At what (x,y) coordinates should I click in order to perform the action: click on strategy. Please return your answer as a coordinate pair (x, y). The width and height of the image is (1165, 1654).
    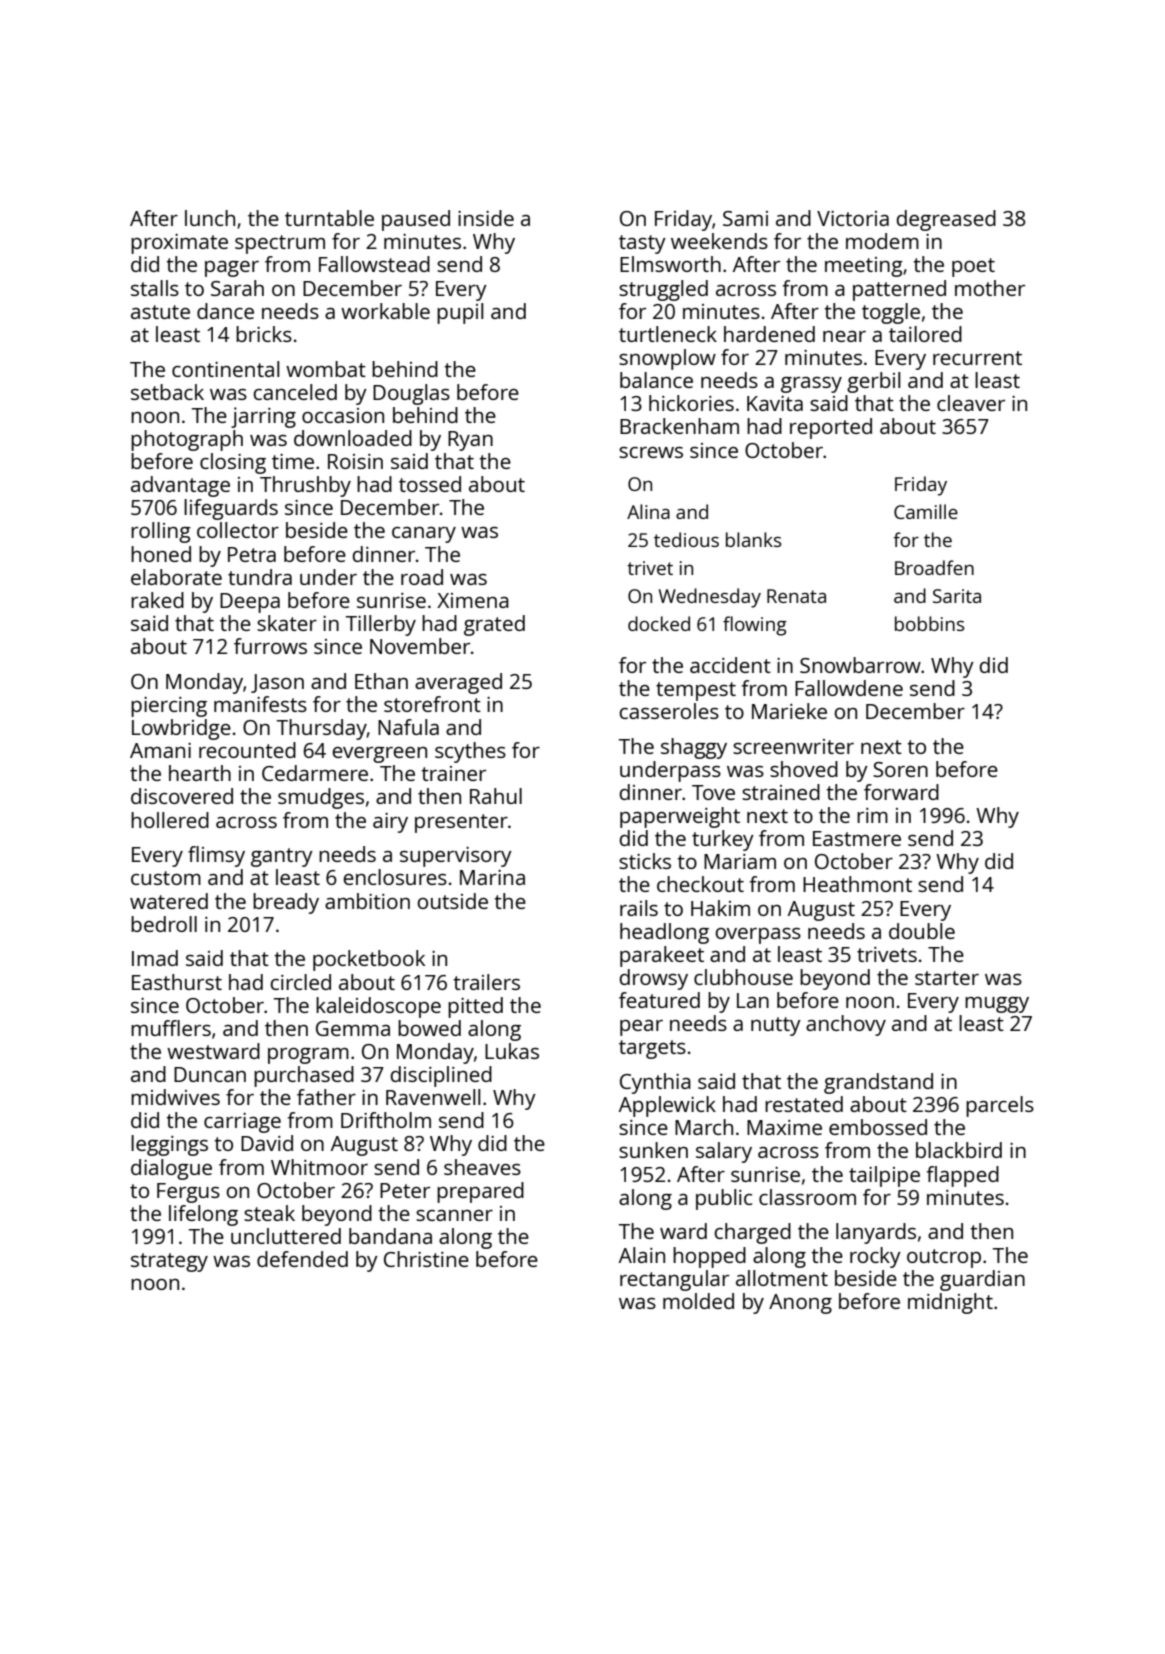
    Looking at the image, I should click on (169, 1262).
